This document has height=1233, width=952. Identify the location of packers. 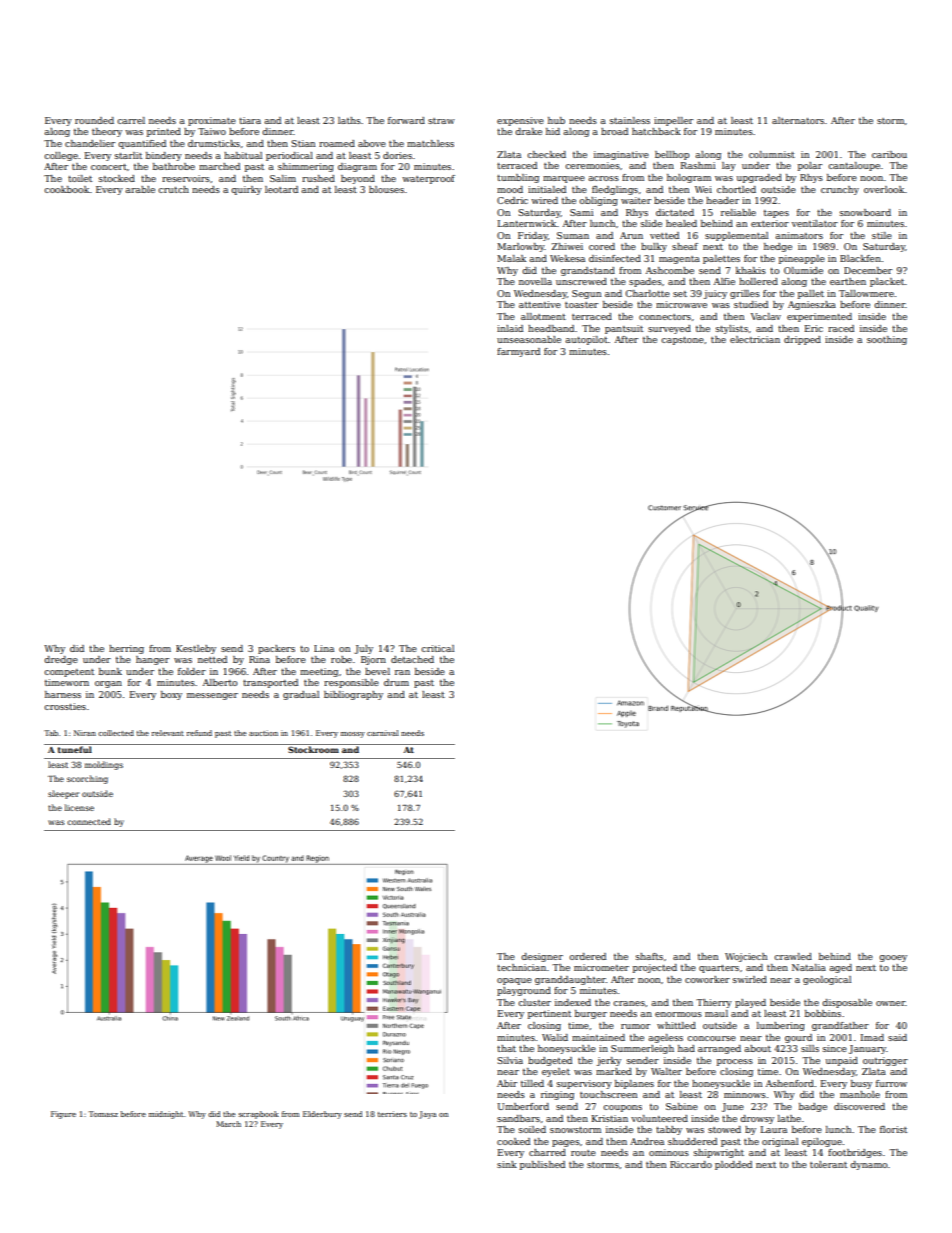
(276, 649).
